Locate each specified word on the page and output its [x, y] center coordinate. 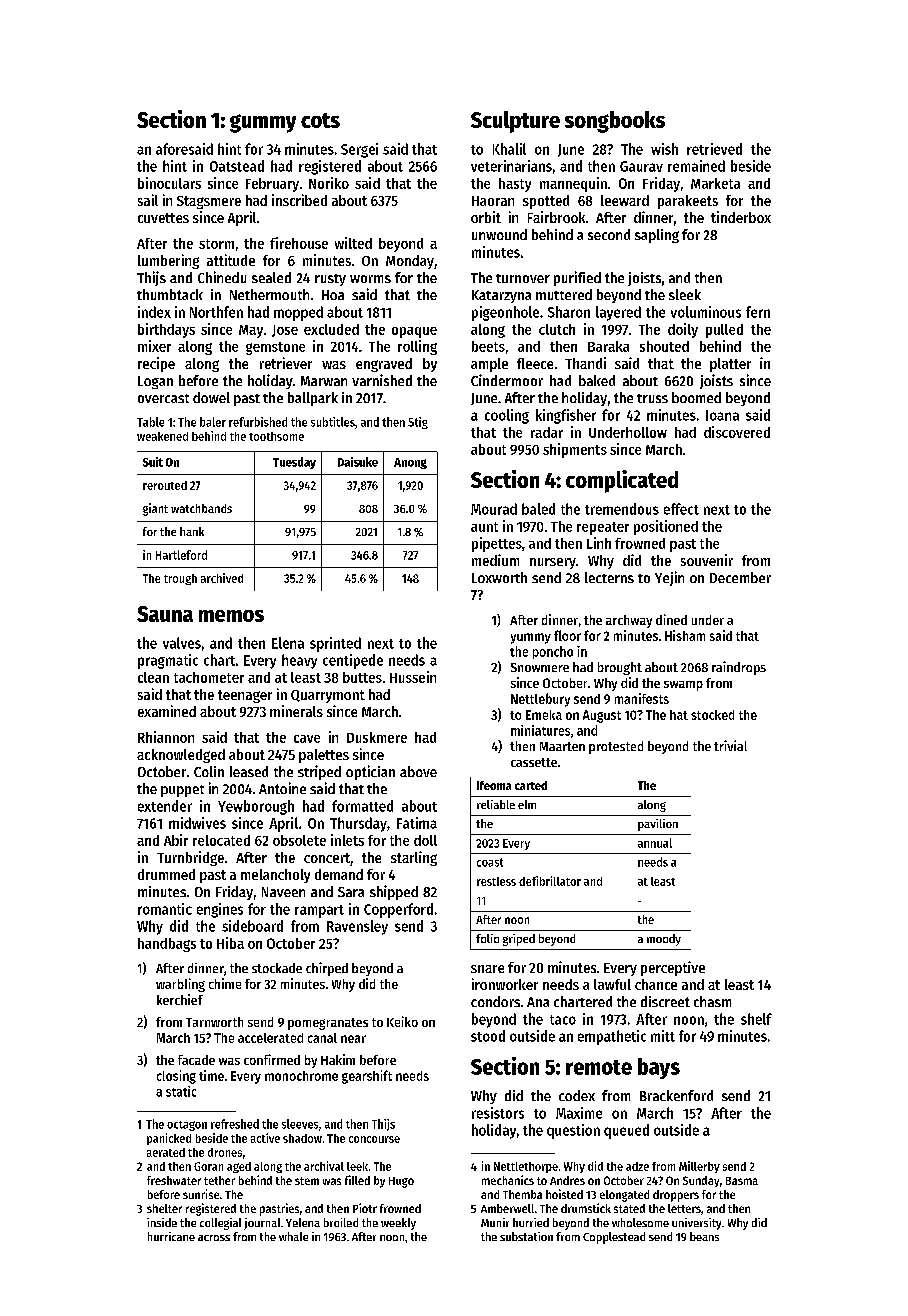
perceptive [673, 968]
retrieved [714, 149]
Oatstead [237, 166]
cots [320, 120]
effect [681, 509]
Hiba [230, 943]
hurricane [171, 1236]
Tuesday [294, 463]
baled [538, 509]
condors [495, 1001]
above [418, 771]
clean [153, 677]
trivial [730, 745]
